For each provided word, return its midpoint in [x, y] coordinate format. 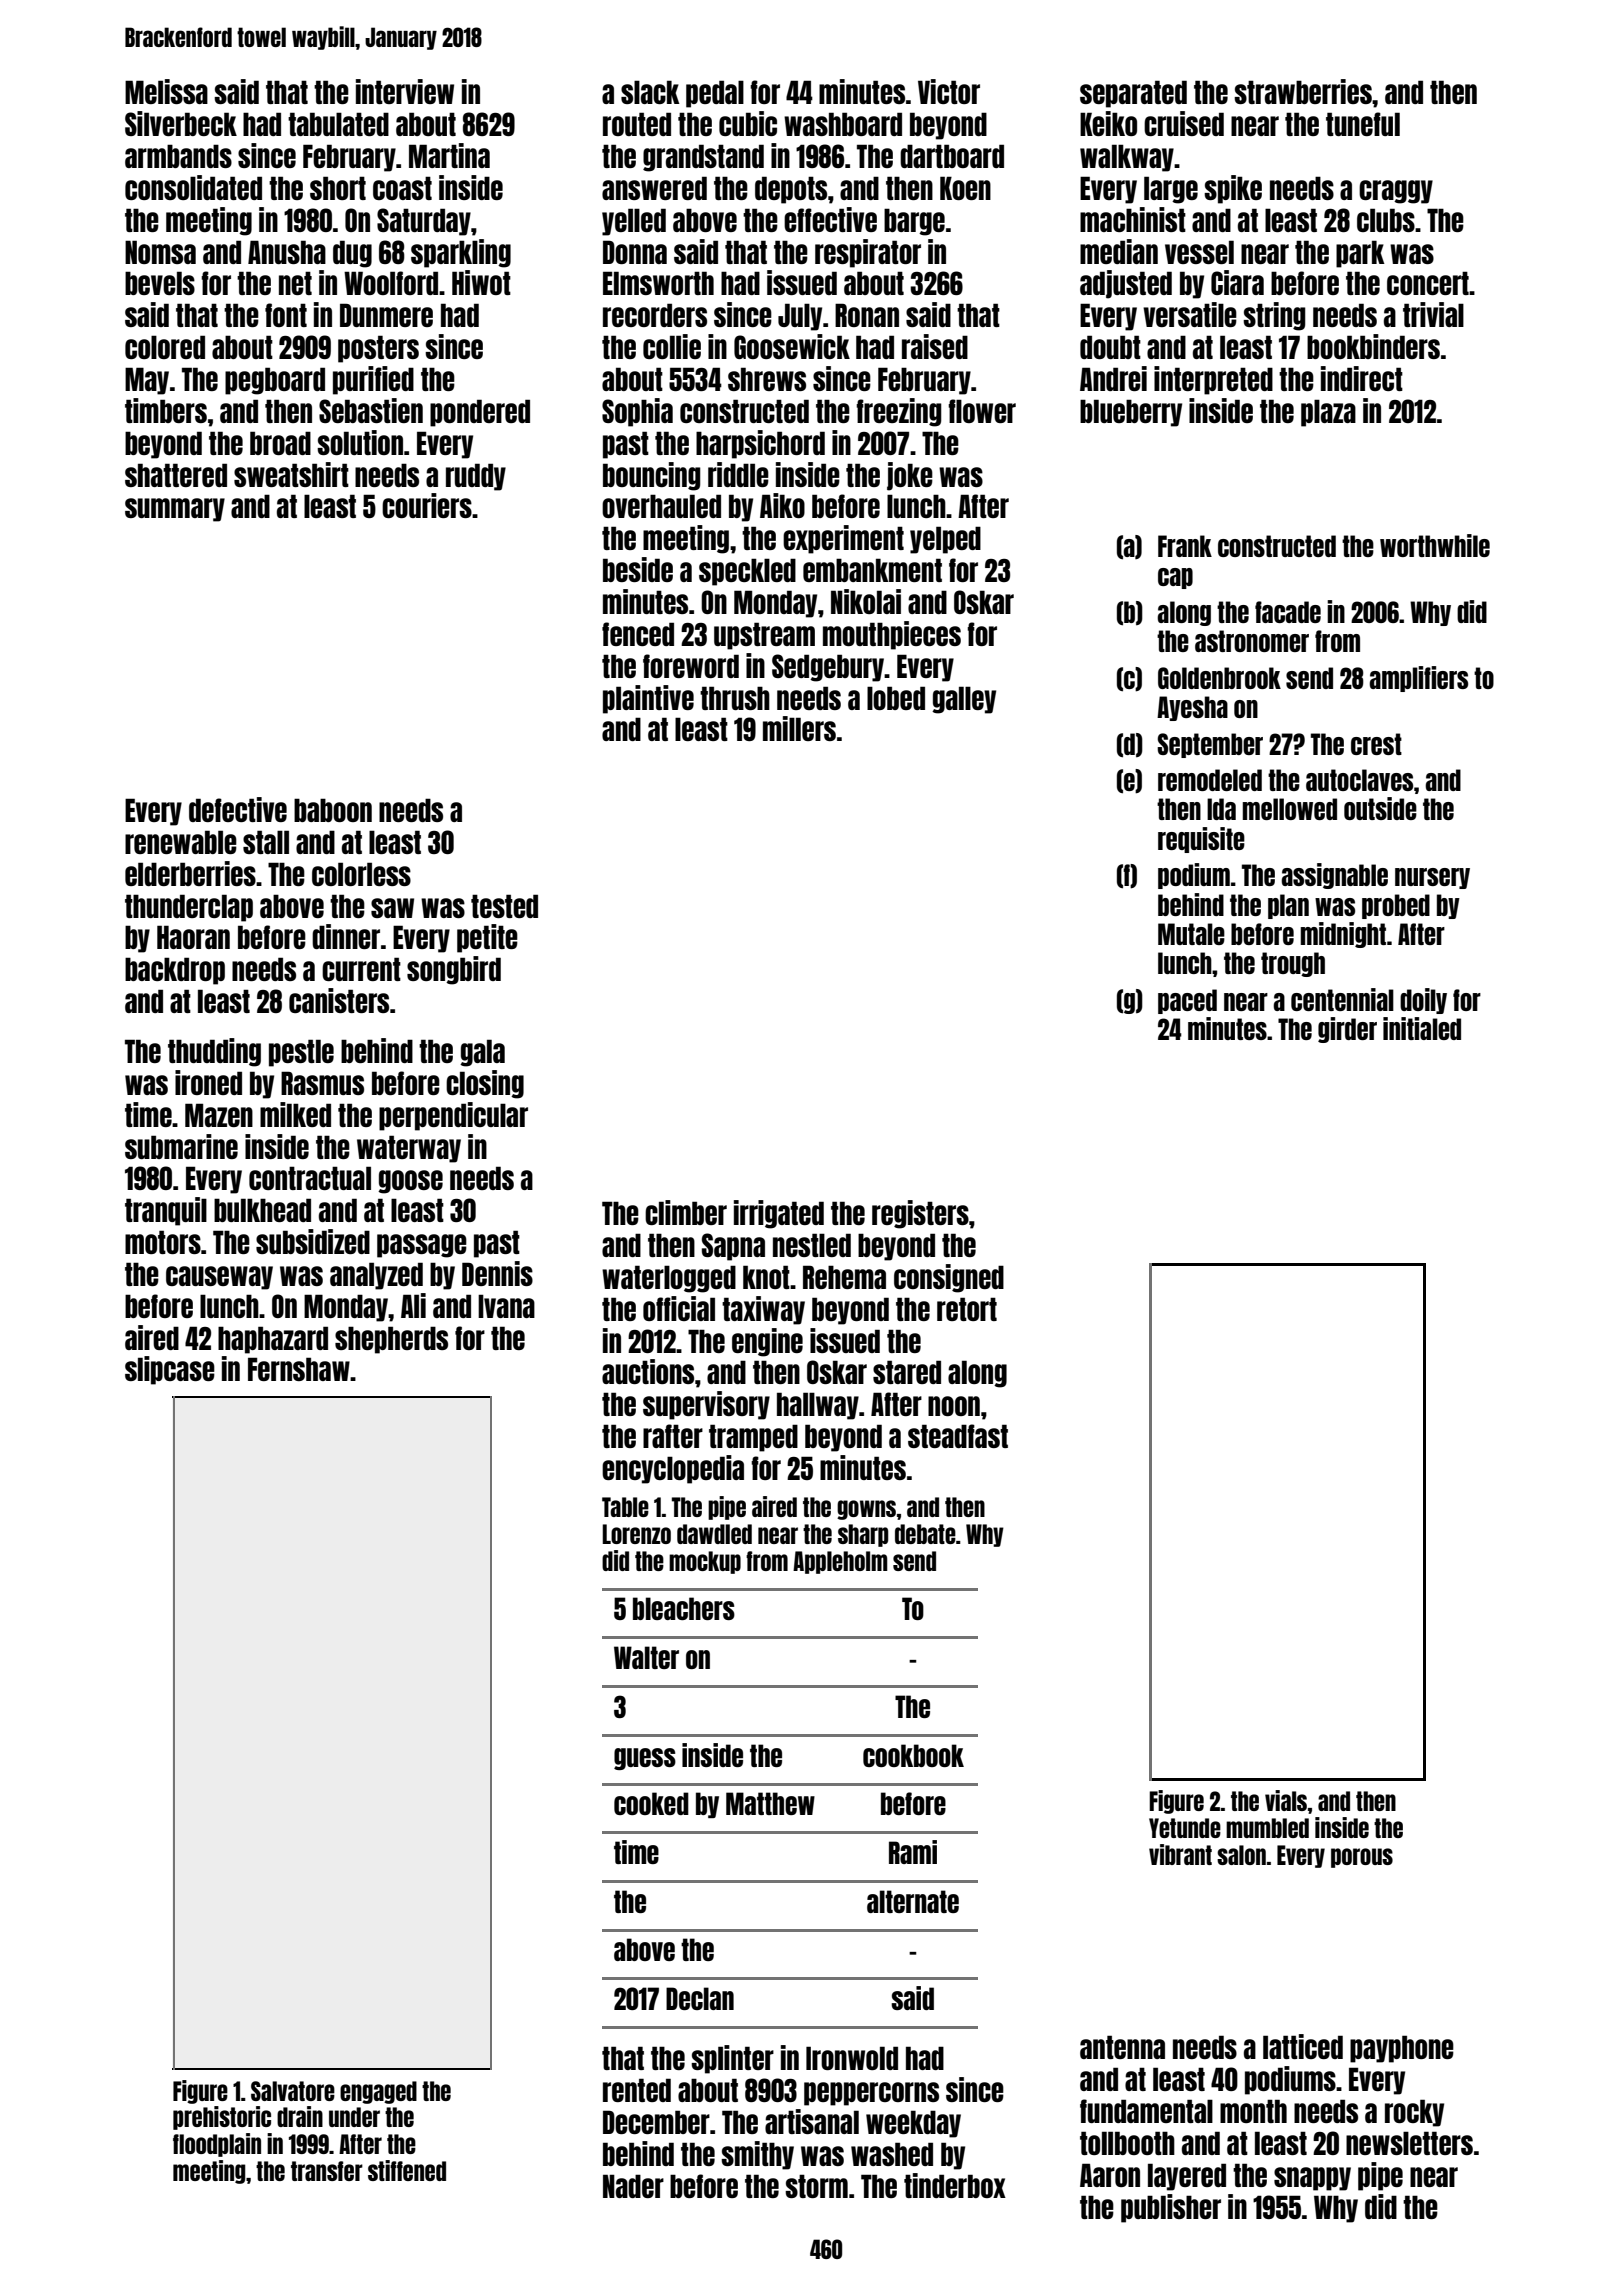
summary [175, 510]
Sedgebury [828, 668]
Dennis [497, 1273]
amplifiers [1418, 679]
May [147, 381]
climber [686, 1212]
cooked [651, 1803]
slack [650, 92]
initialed [1422, 1028]
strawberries [1303, 91]
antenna [1122, 2047]
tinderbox [955, 2185]
